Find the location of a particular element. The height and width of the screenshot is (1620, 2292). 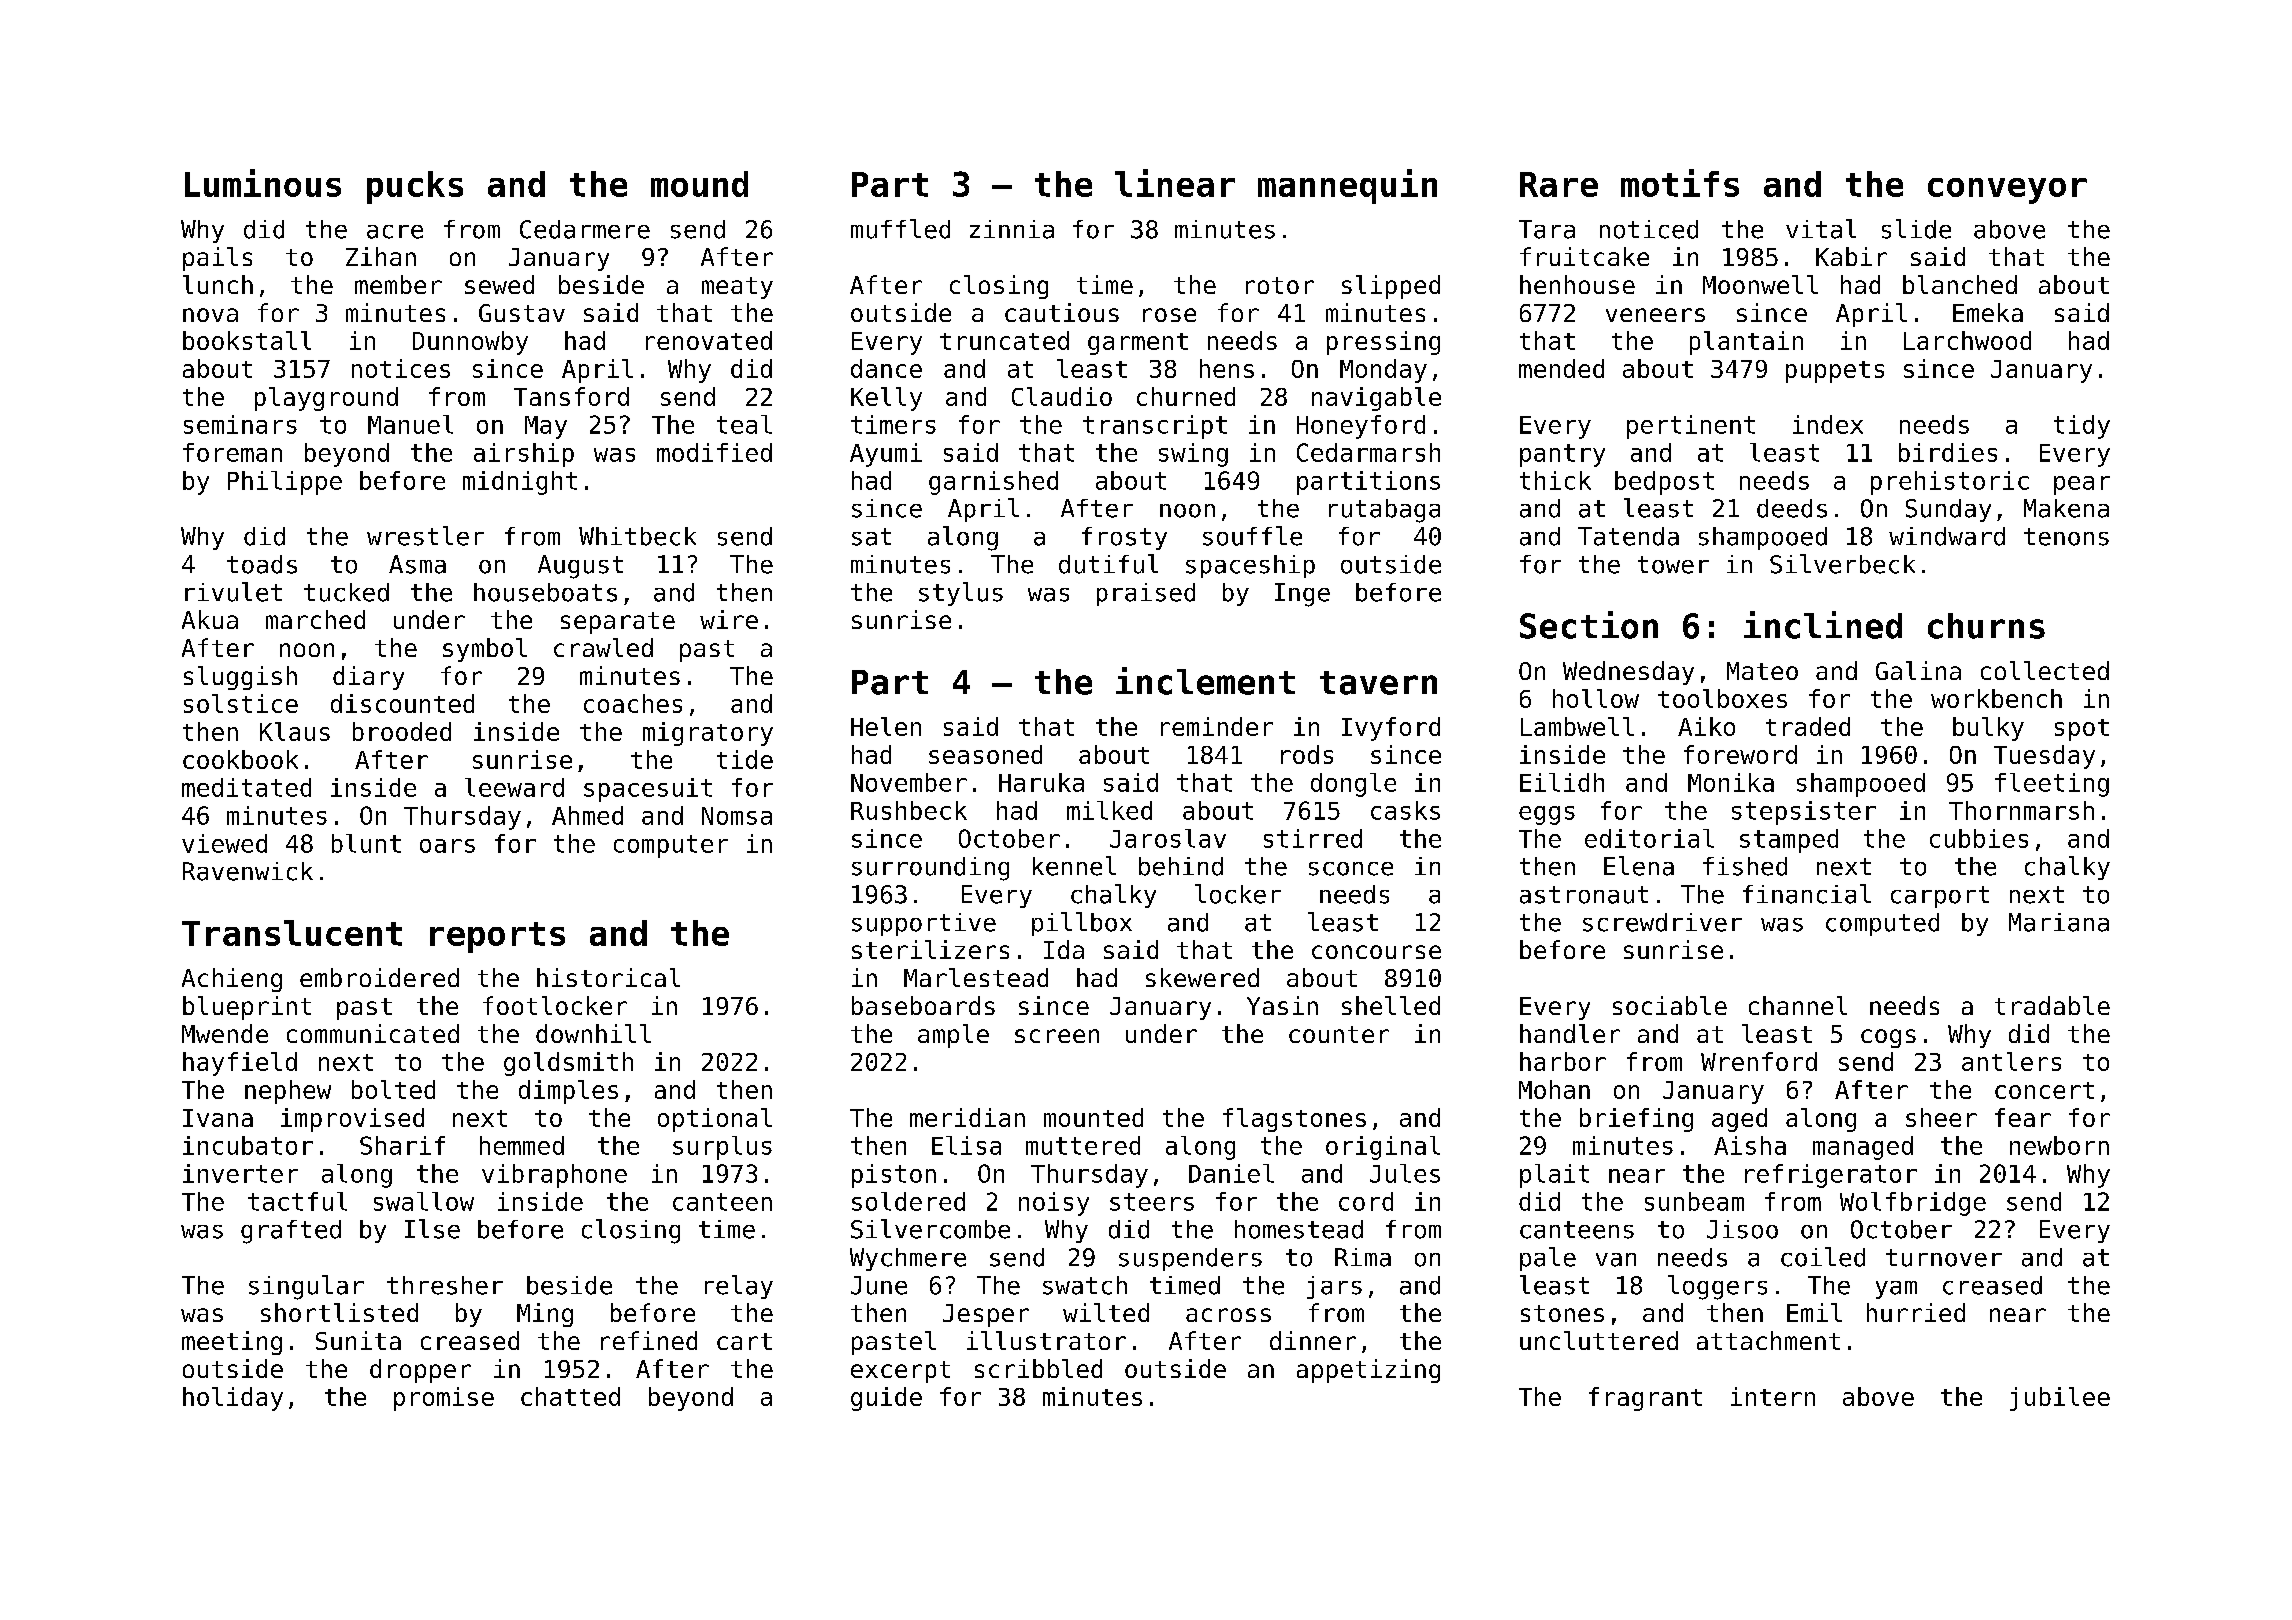

zinnia is located at coordinates (1012, 229).
